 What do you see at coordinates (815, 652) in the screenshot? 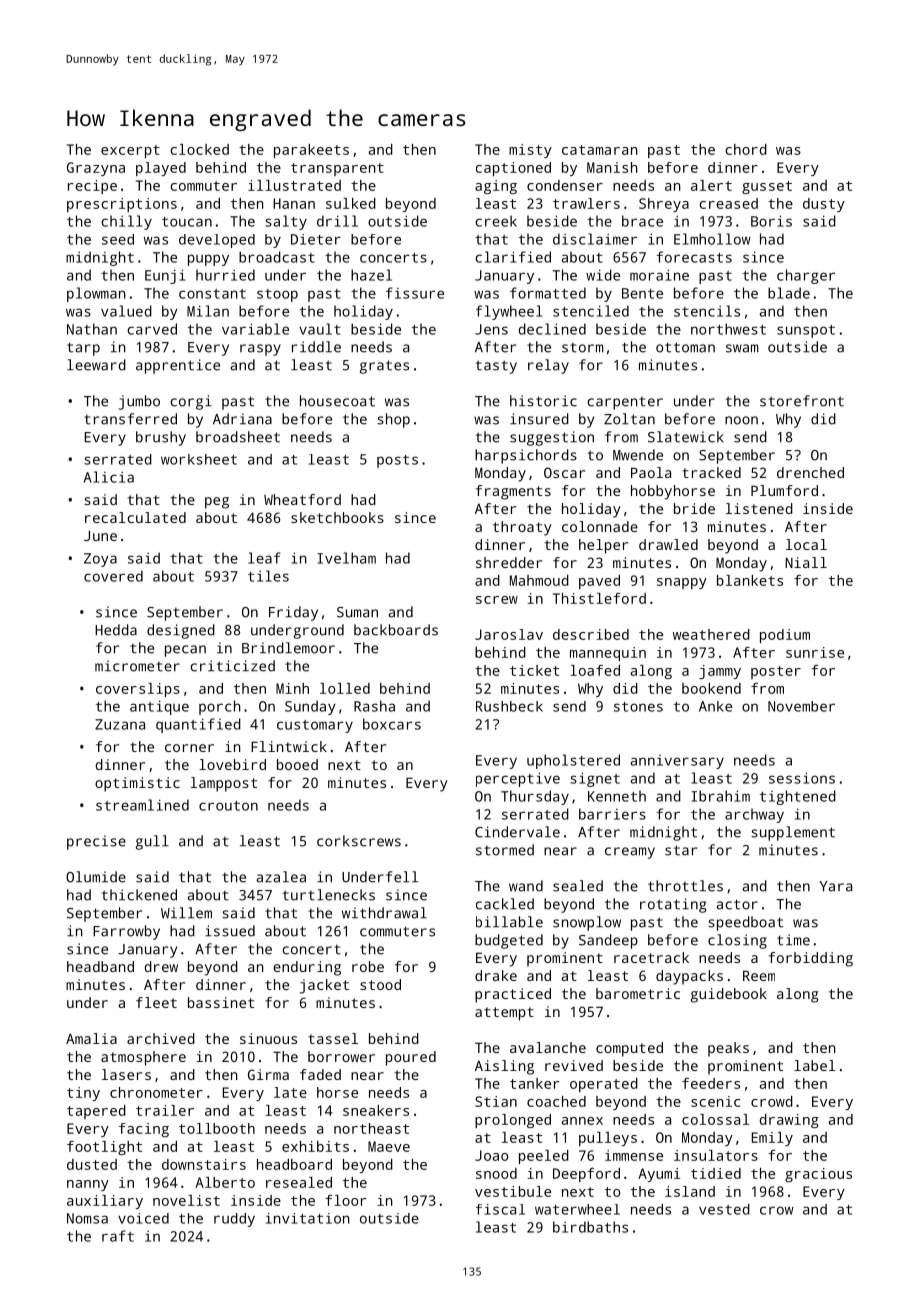
I see `sunrise` at bounding box center [815, 652].
